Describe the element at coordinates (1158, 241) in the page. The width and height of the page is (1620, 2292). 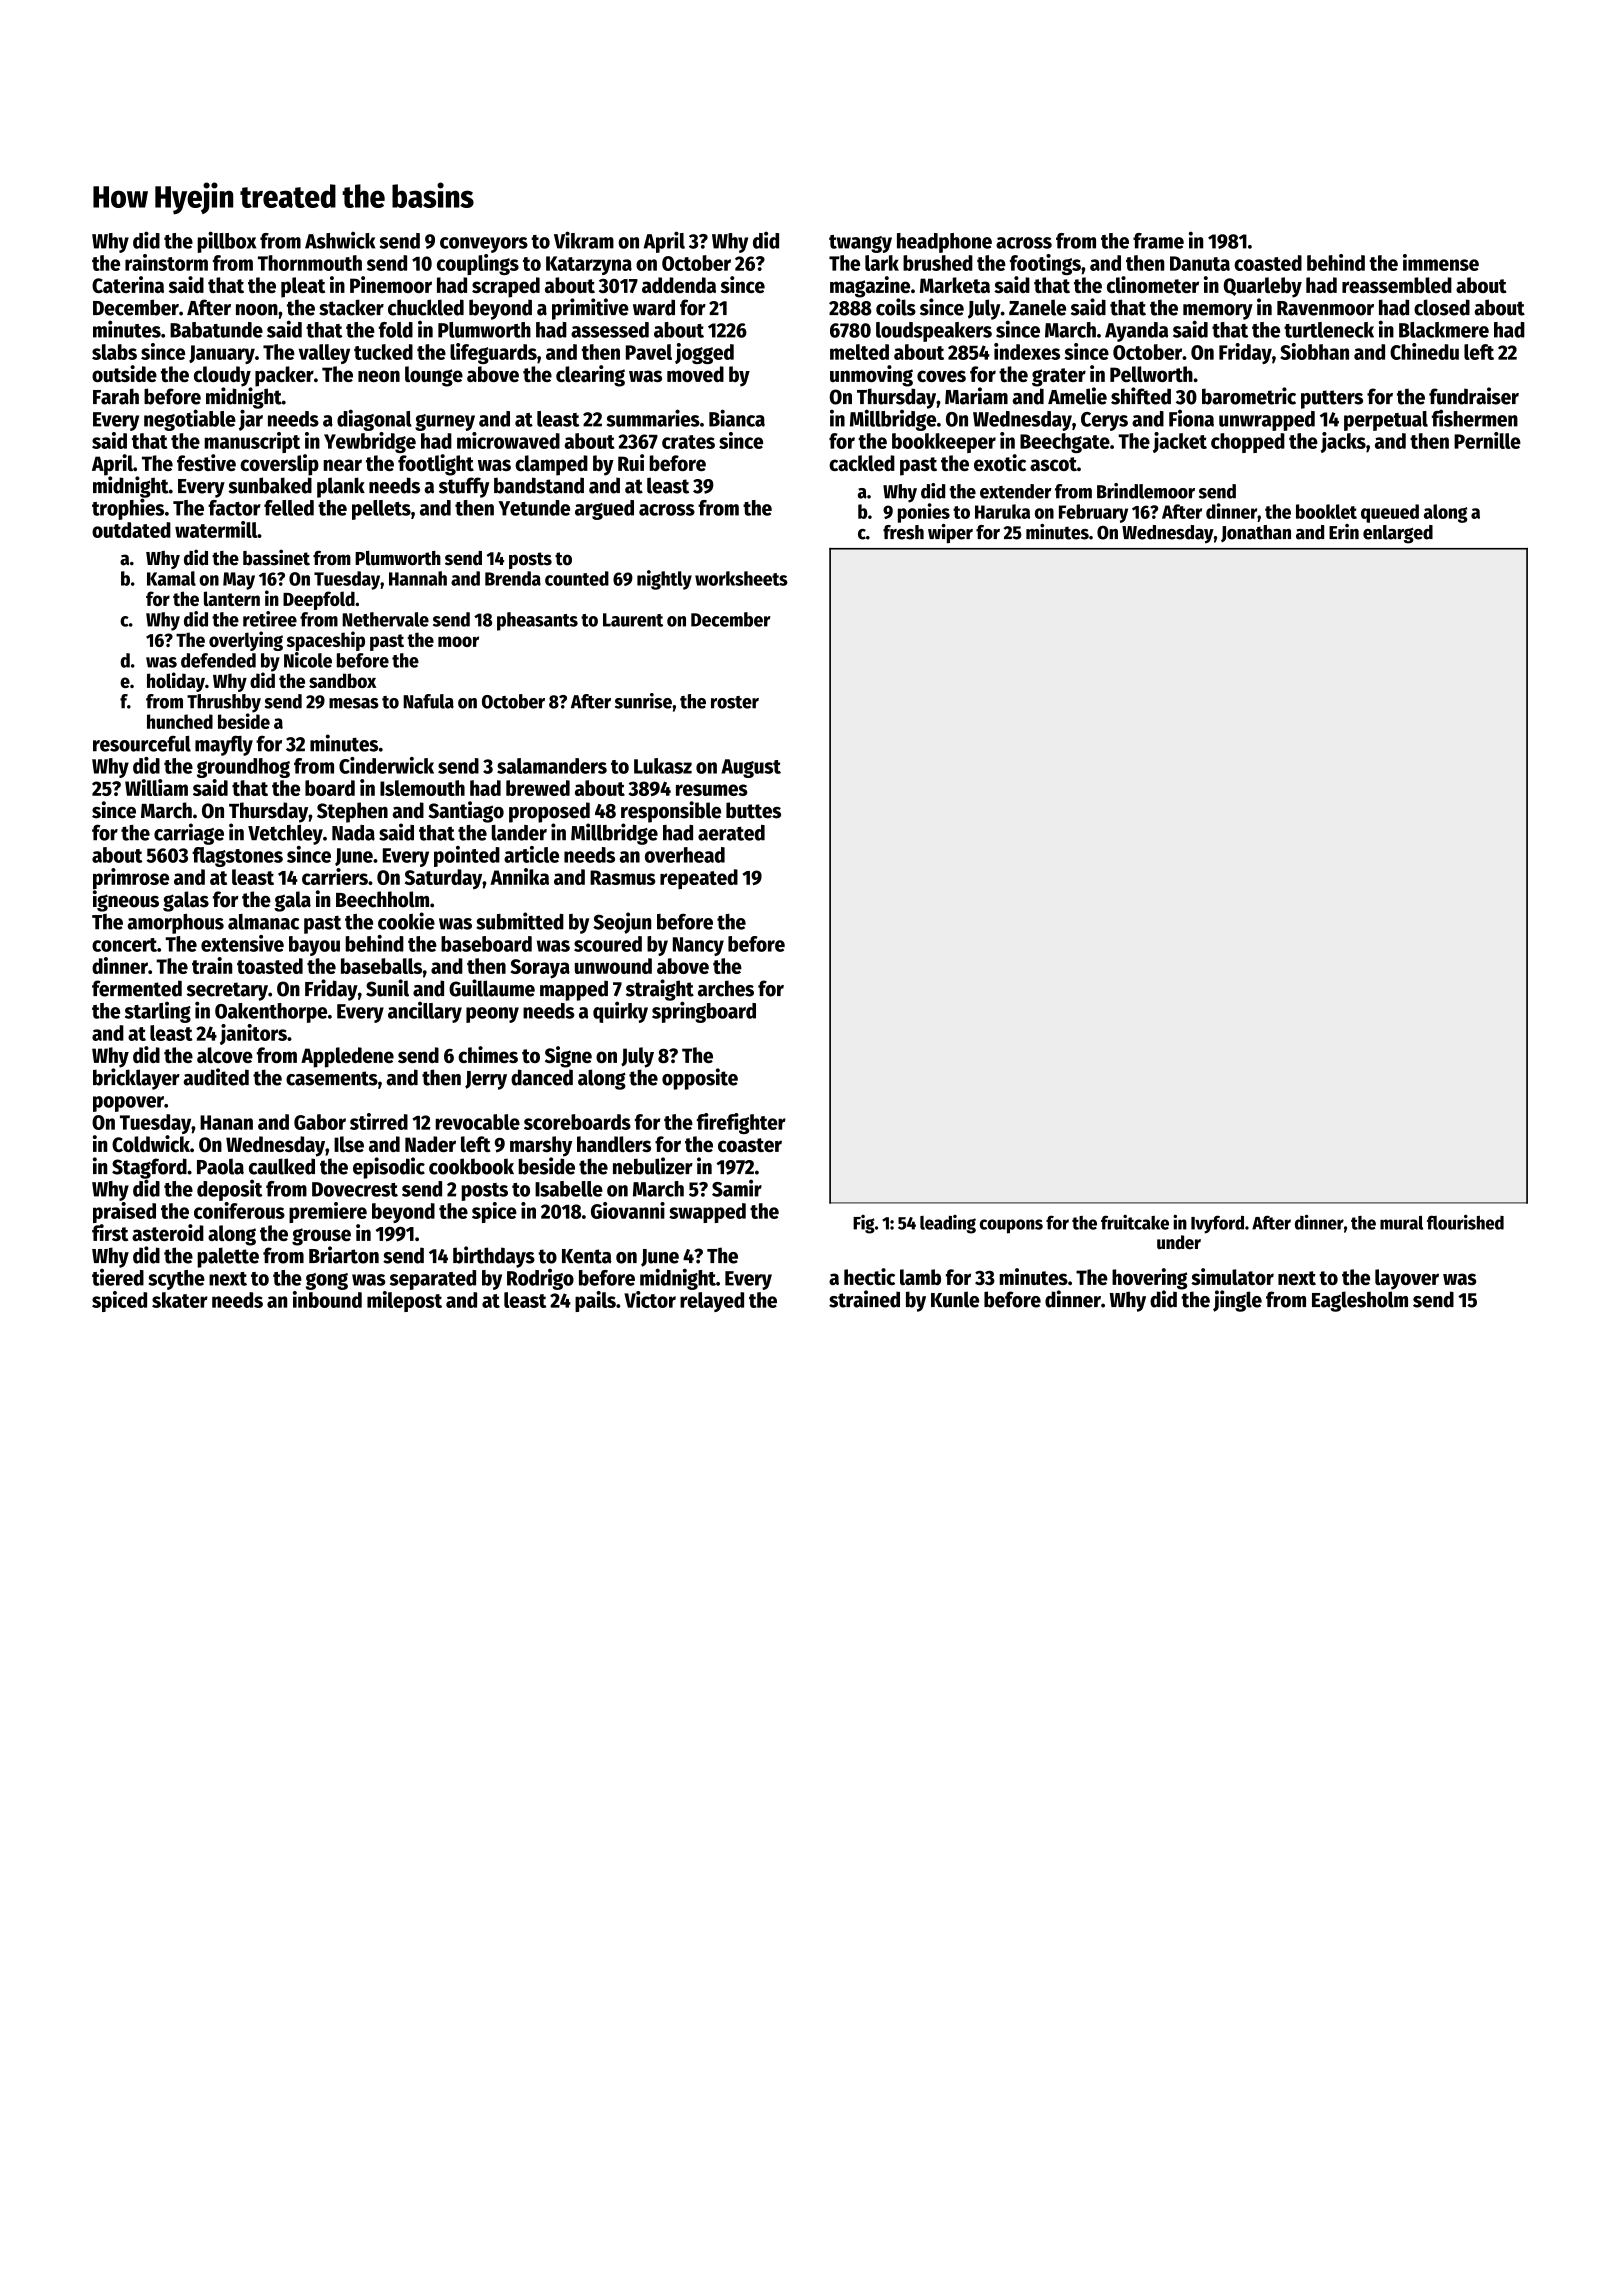
I see `frame` at that location.
